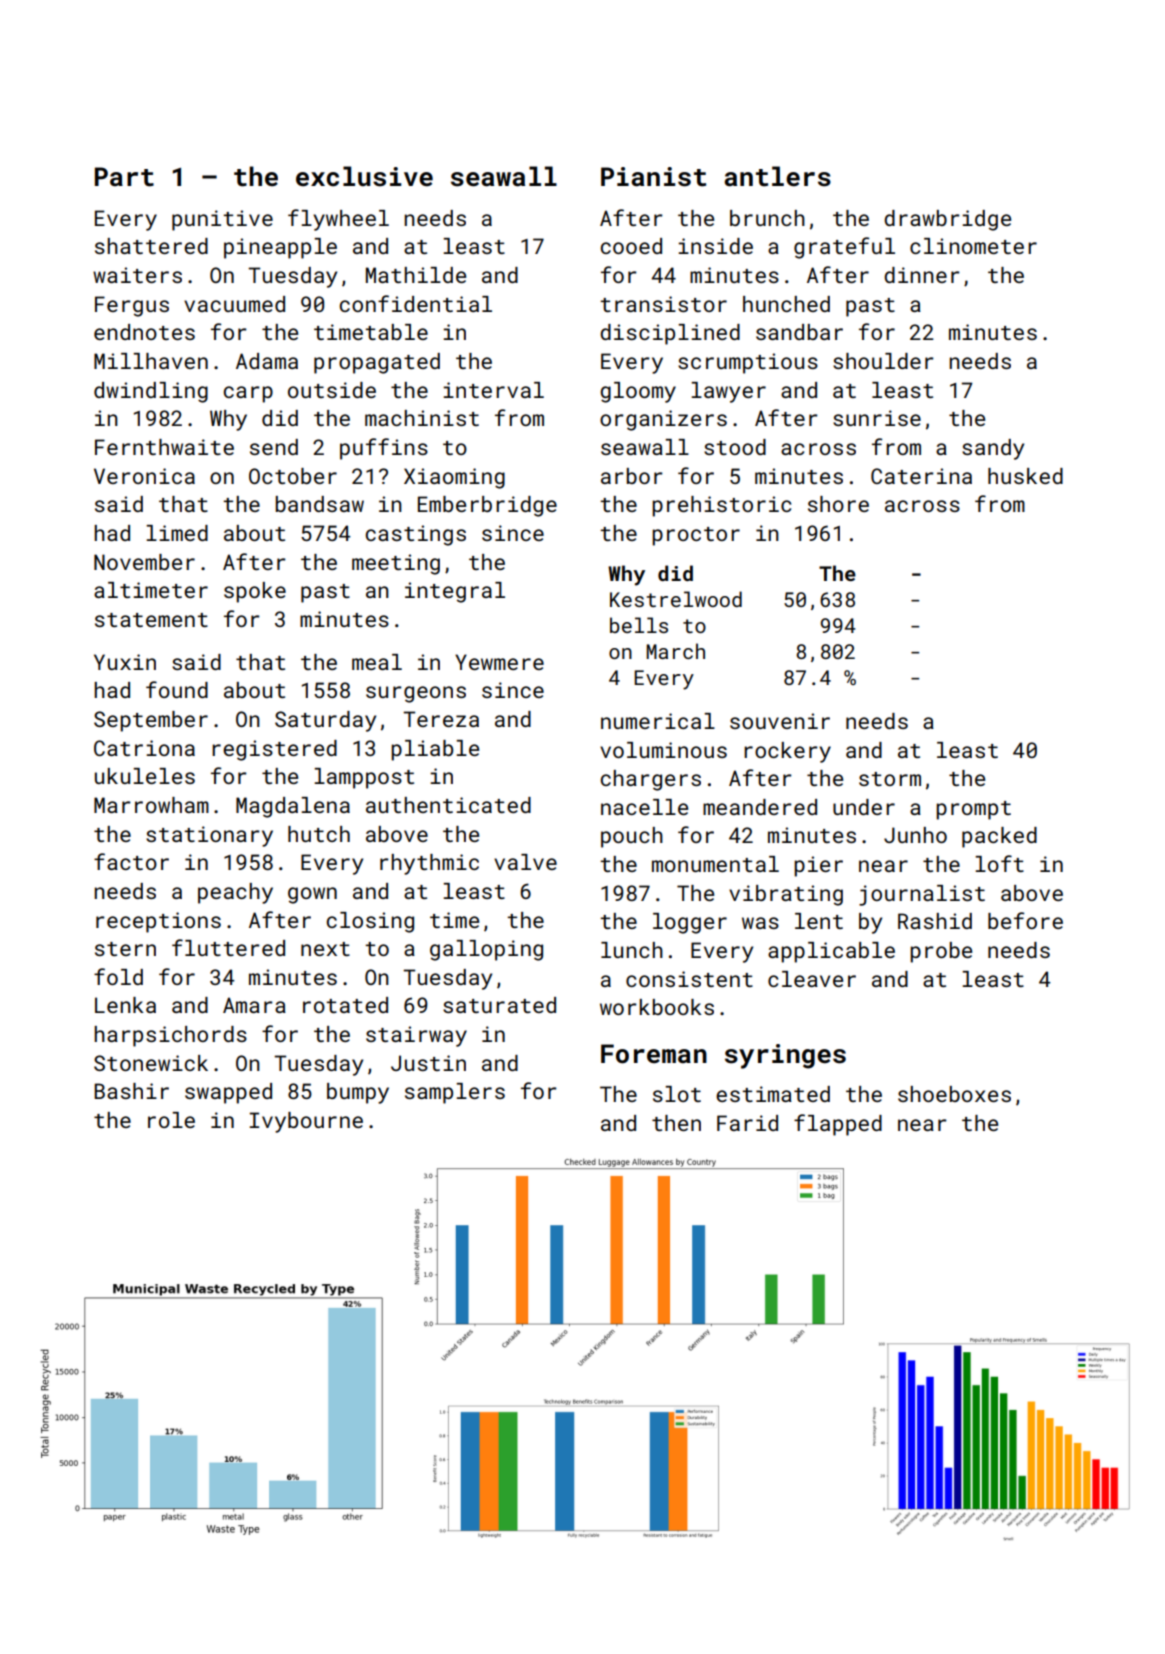 Image resolution: width=1165 pixels, height=1654 pixels. What do you see at coordinates (922, 275) in the page?
I see `dinner` at bounding box center [922, 275].
